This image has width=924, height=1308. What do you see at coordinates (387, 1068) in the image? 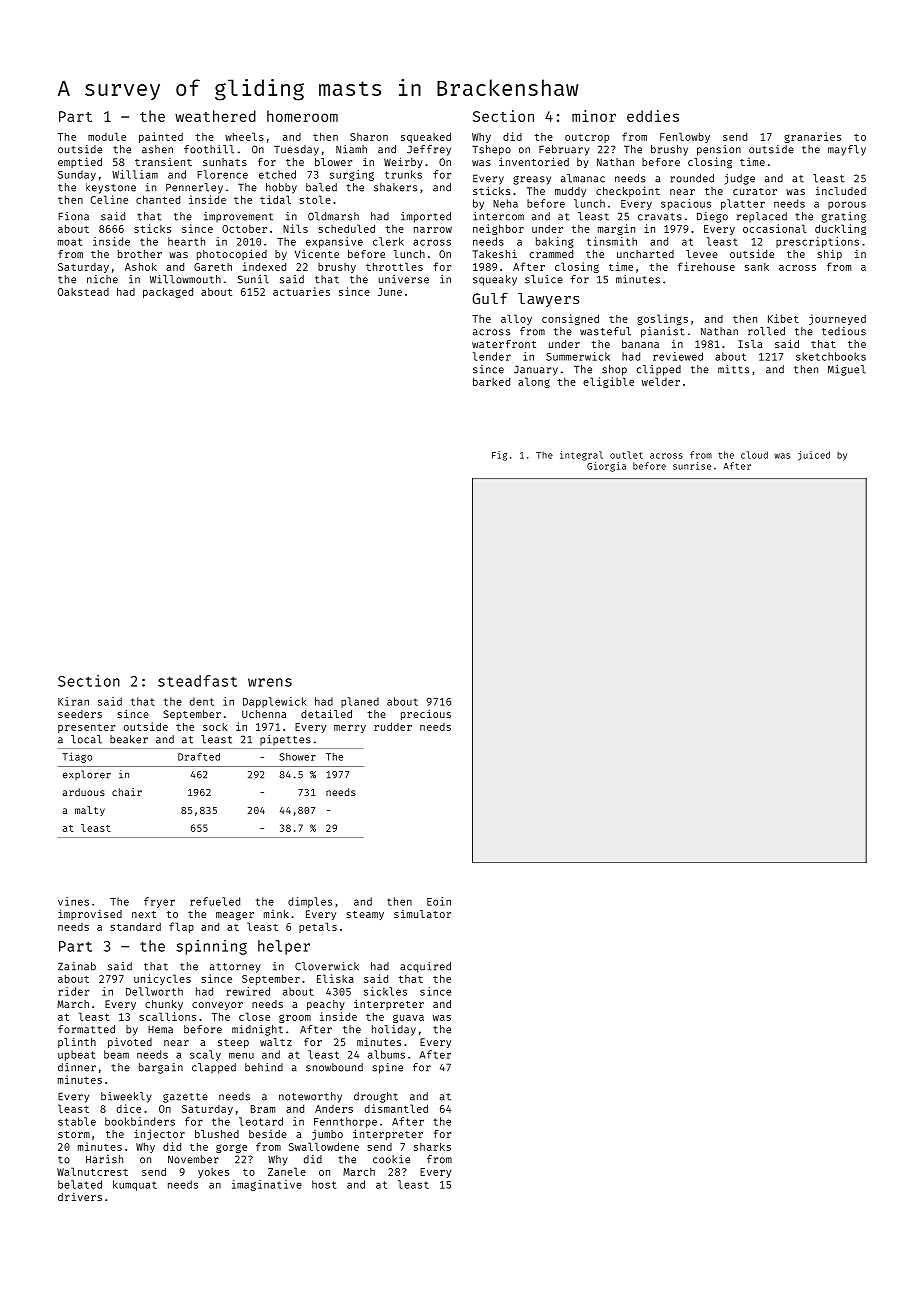
I see `spine` at bounding box center [387, 1068].
